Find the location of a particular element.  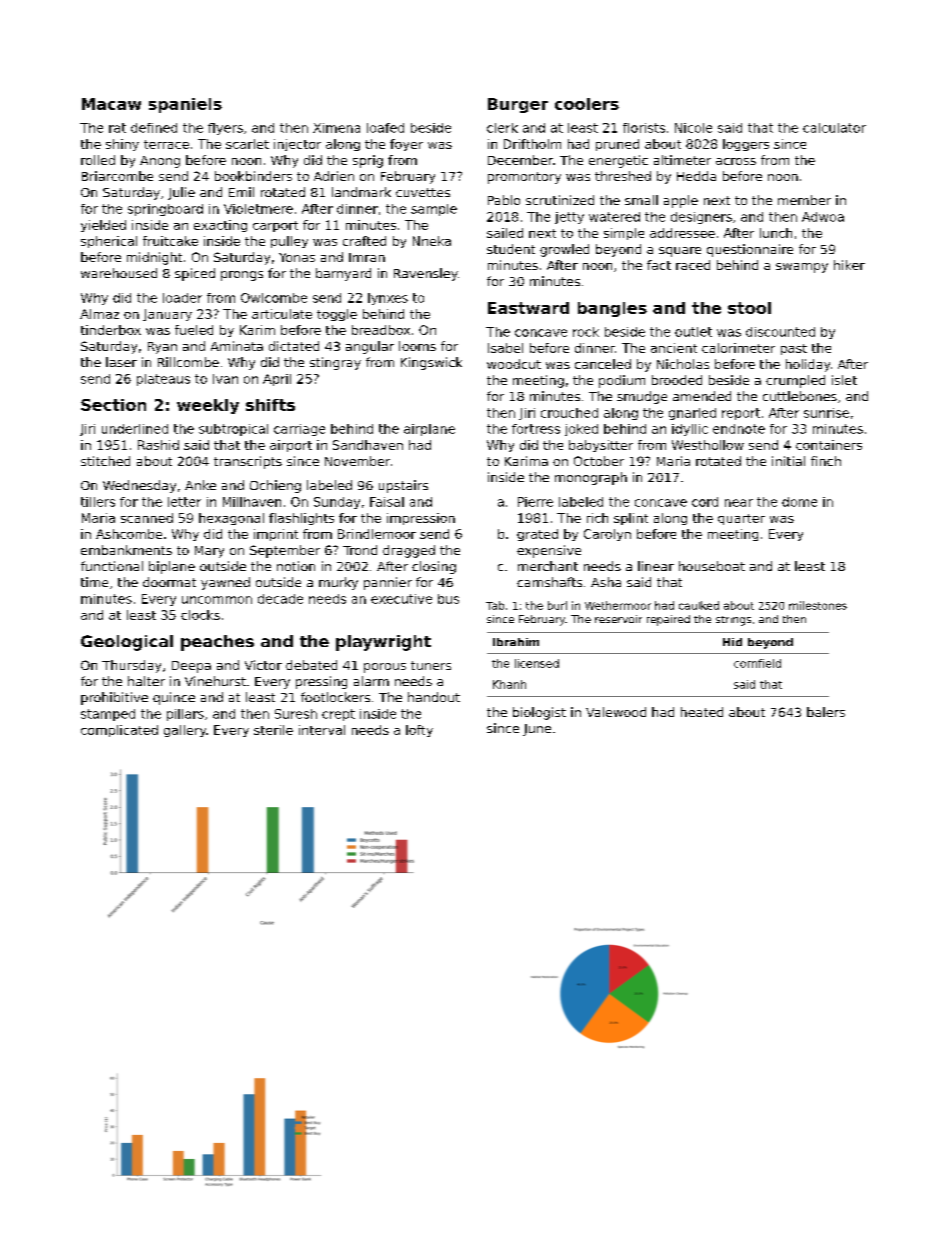

sterile is located at coordinates (273, 730).
